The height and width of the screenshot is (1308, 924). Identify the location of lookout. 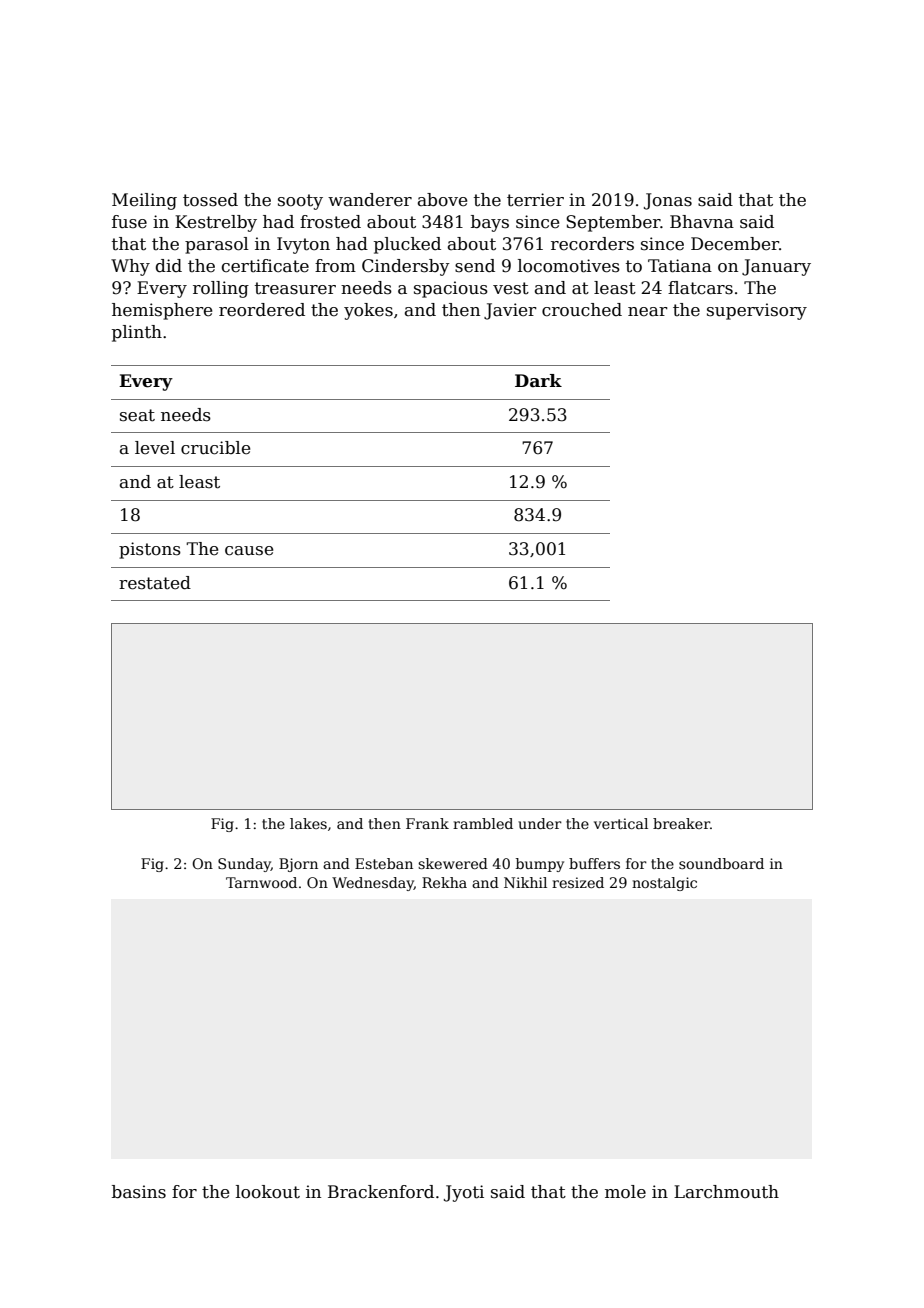
(268, 1192).
